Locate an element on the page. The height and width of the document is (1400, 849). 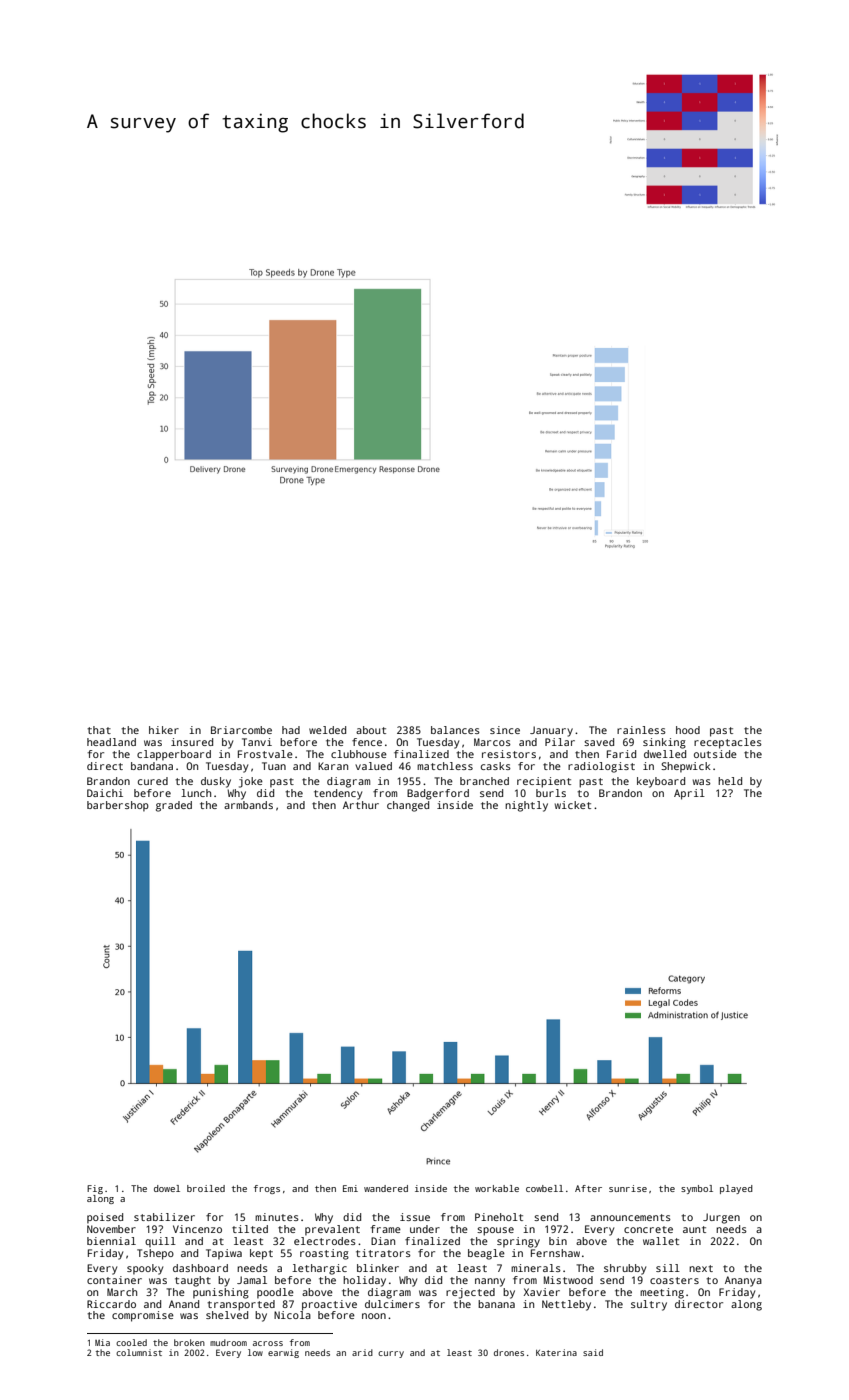
workable is located at coordinates (497, 1188).
